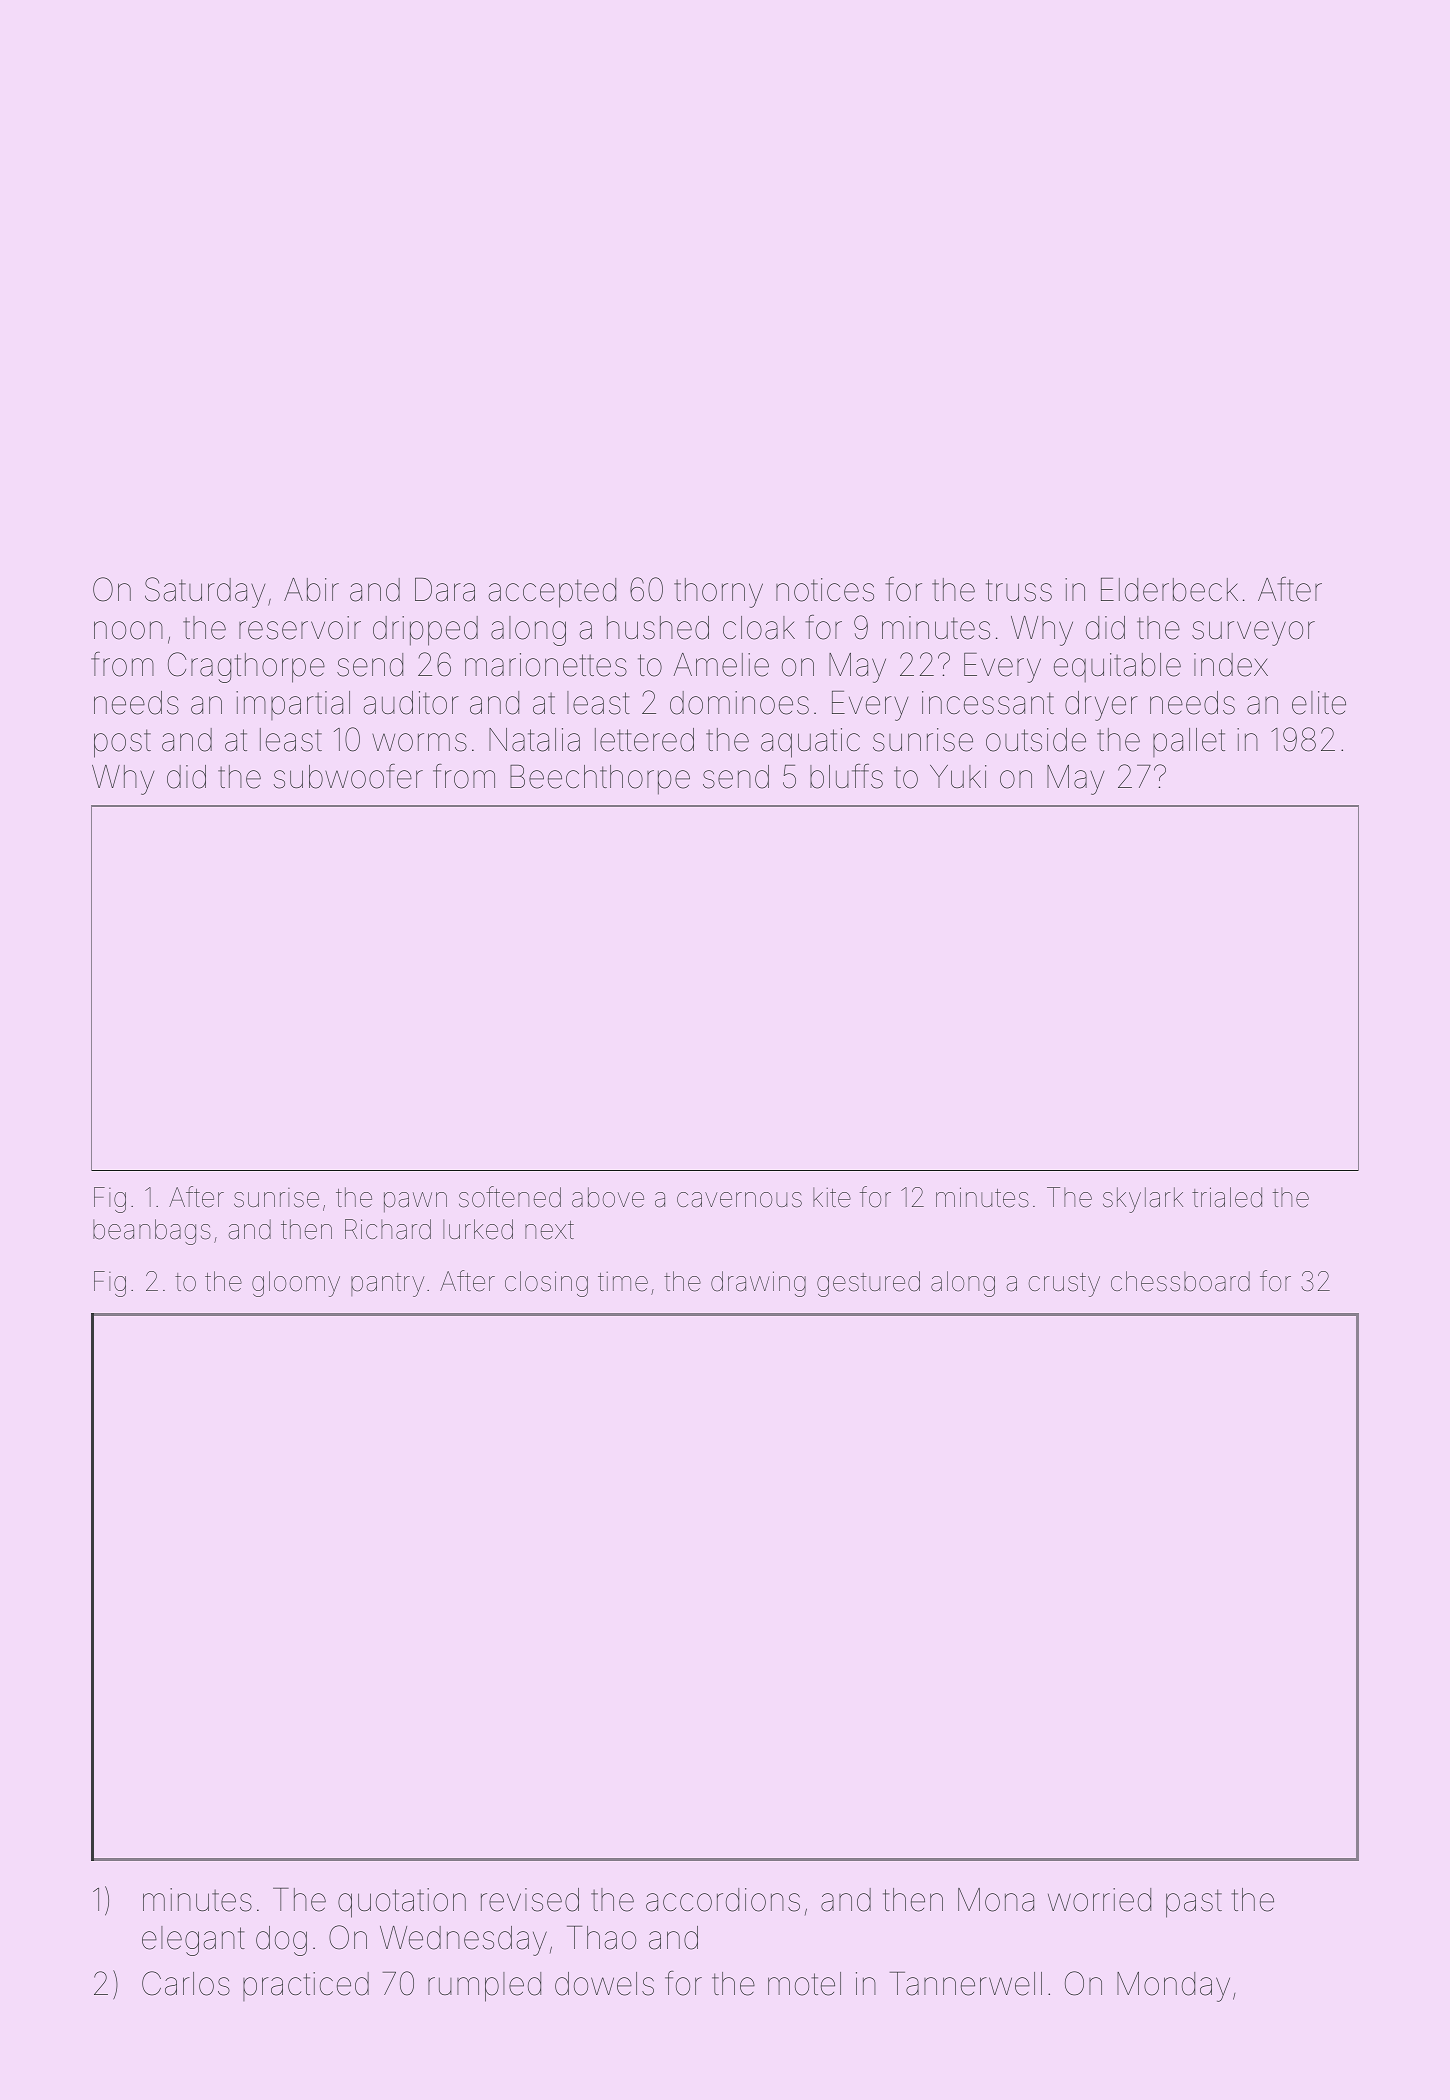 This screenshot has height=2100, width=1450. What do you see at coordinates (186, 1983) in the screenshot?
I see `Carlos` at bounding box center [186, 1983].
